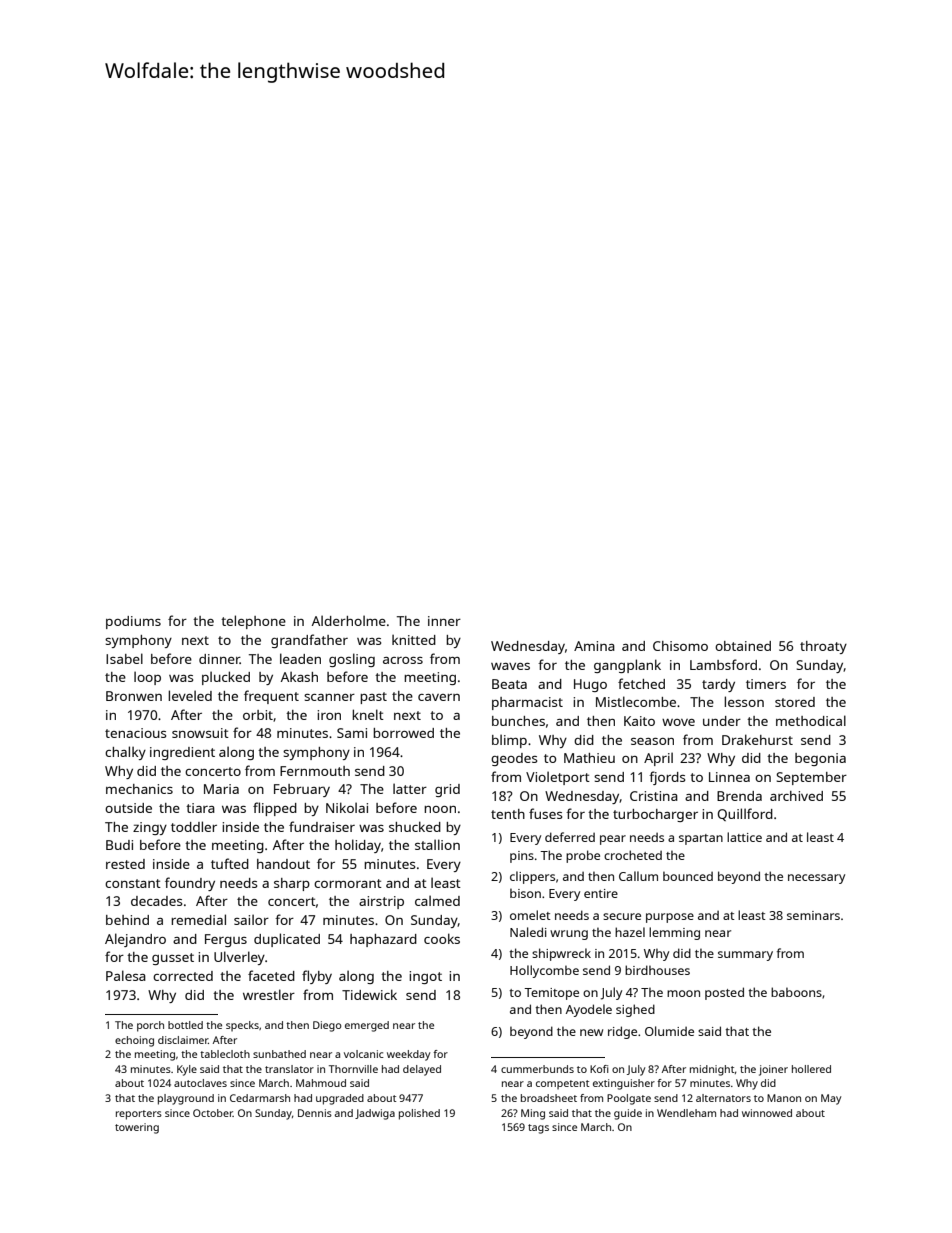 This document has height=1233, width=952. Describe the element at coordinates (440, 809) in the document. I see `noon` at that location.
